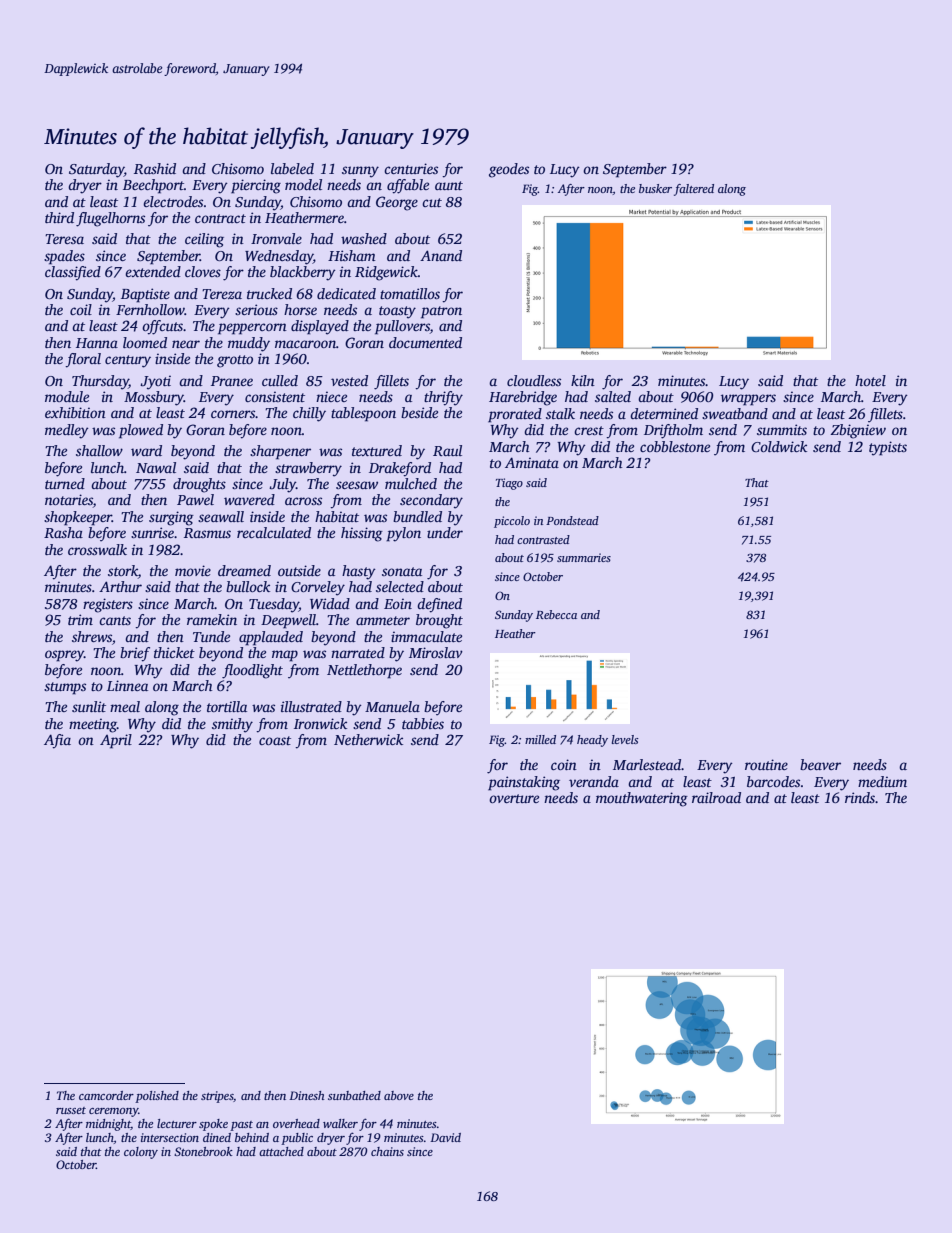 This screenshot has width=952, height=1233. I want to click on David, so click(445, 1137).
